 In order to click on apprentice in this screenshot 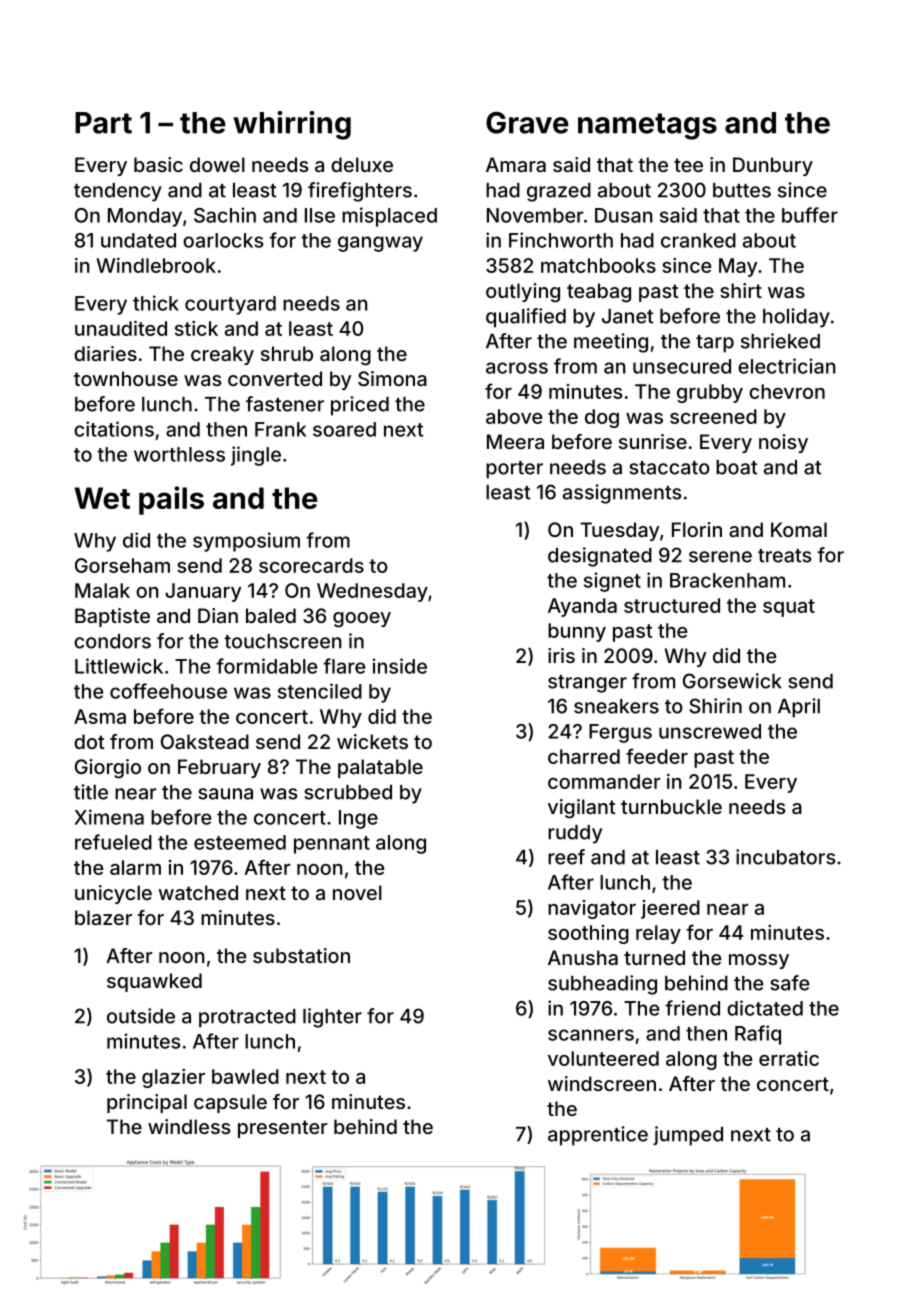, I will do `click(598, 1136)`.
